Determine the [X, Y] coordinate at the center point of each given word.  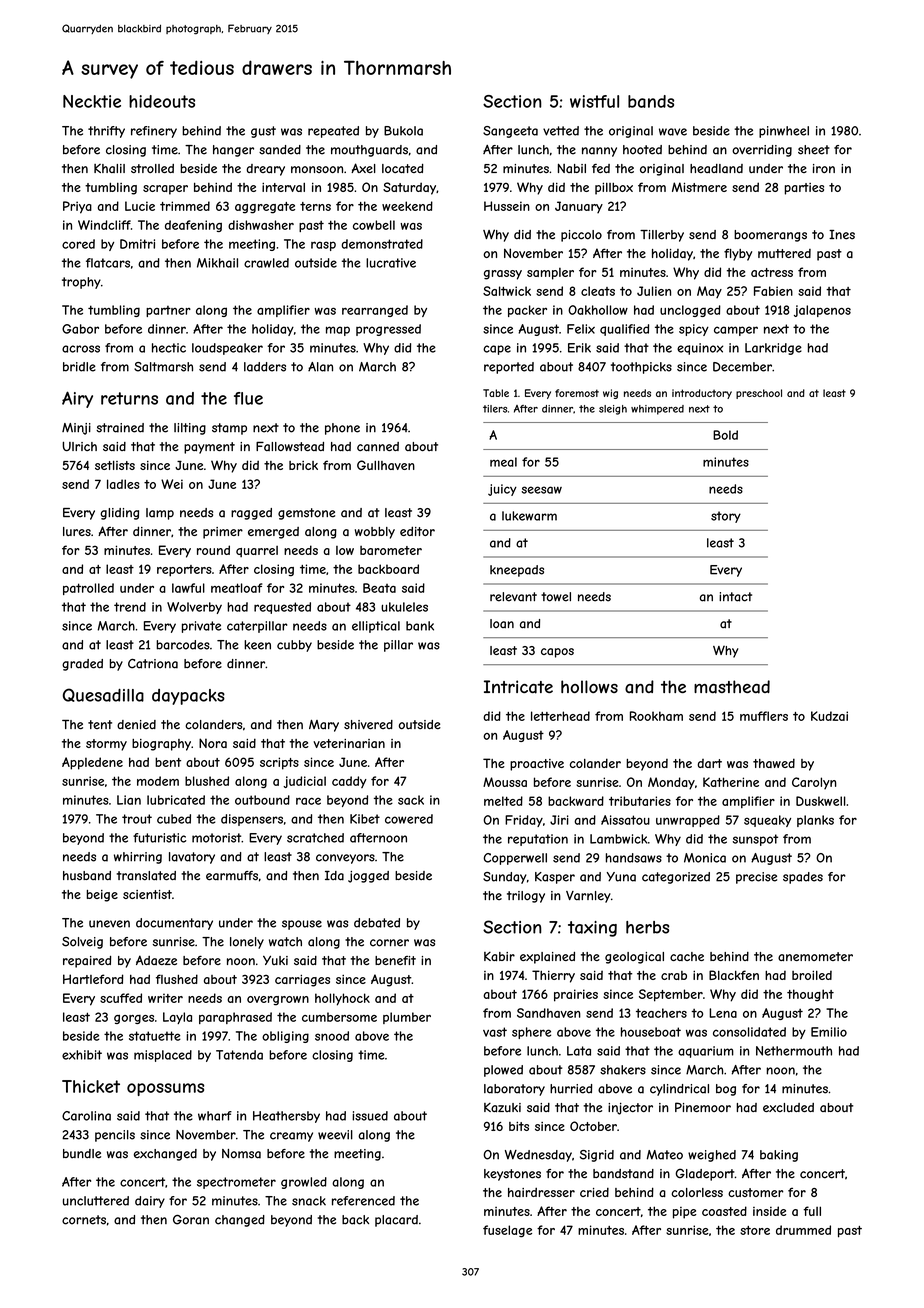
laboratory [514, 1090]
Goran [191, 1220]
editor [417, 531]
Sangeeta [510, 132]
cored [78, 244]
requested [282, 608]
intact [735, 597]
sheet [814, 150]
